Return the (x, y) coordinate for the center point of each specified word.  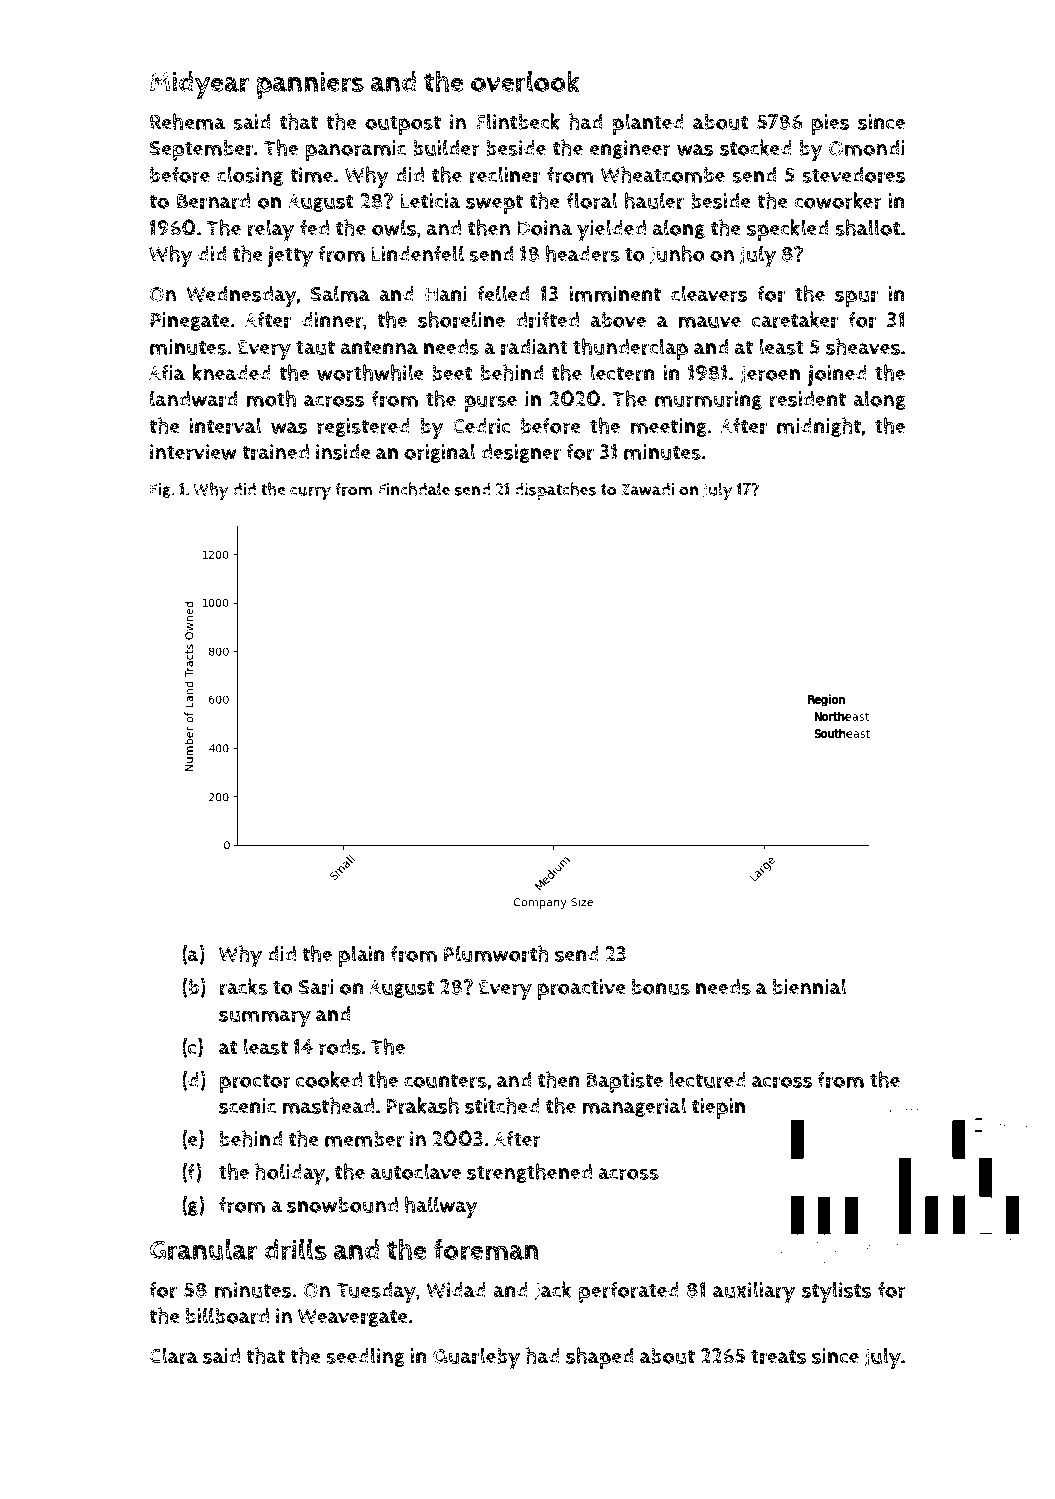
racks (243, 986)
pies (831, 124)
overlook (525, 81)
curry (310, 493)
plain (362, 956)
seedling (365, 1357)
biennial (810, 986)
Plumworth (496, 953)
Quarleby (476, 1358)
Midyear (199, 85)
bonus (661, 987)
